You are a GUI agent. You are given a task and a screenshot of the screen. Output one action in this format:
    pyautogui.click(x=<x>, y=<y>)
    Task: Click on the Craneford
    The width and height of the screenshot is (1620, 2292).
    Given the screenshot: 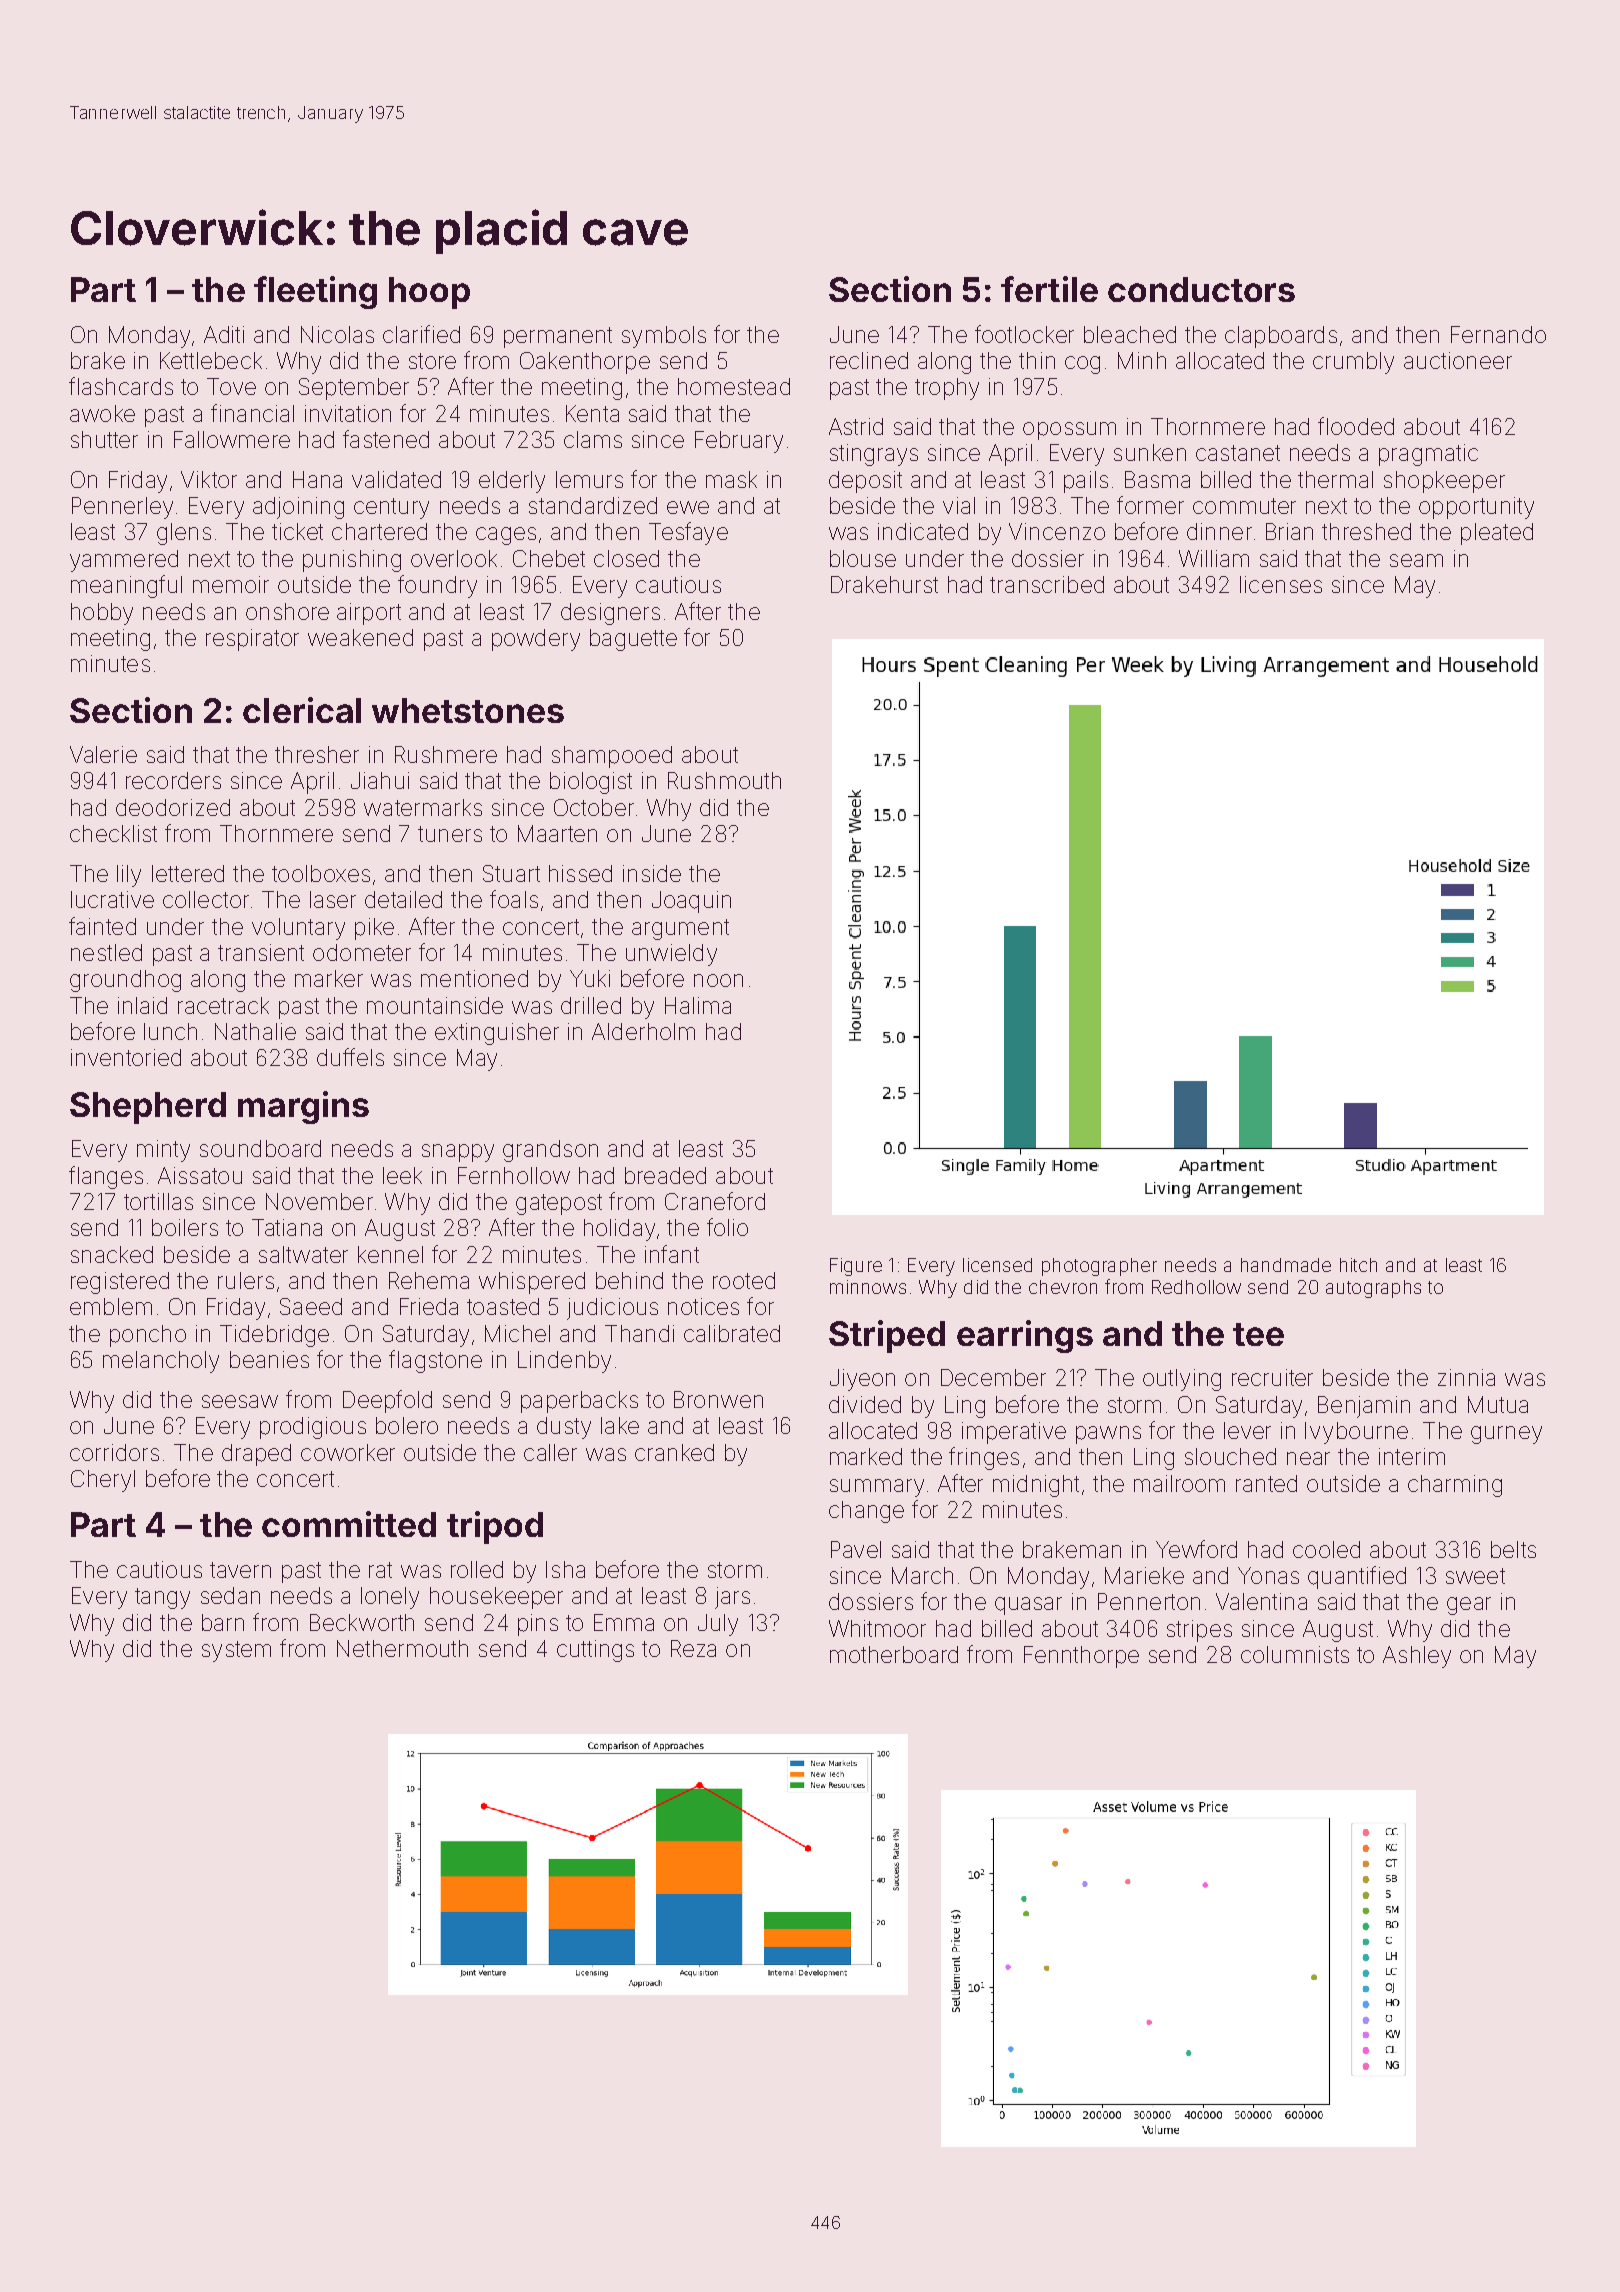 What is the action you would take?
    pyautogui.click(x=715, y=1201)
